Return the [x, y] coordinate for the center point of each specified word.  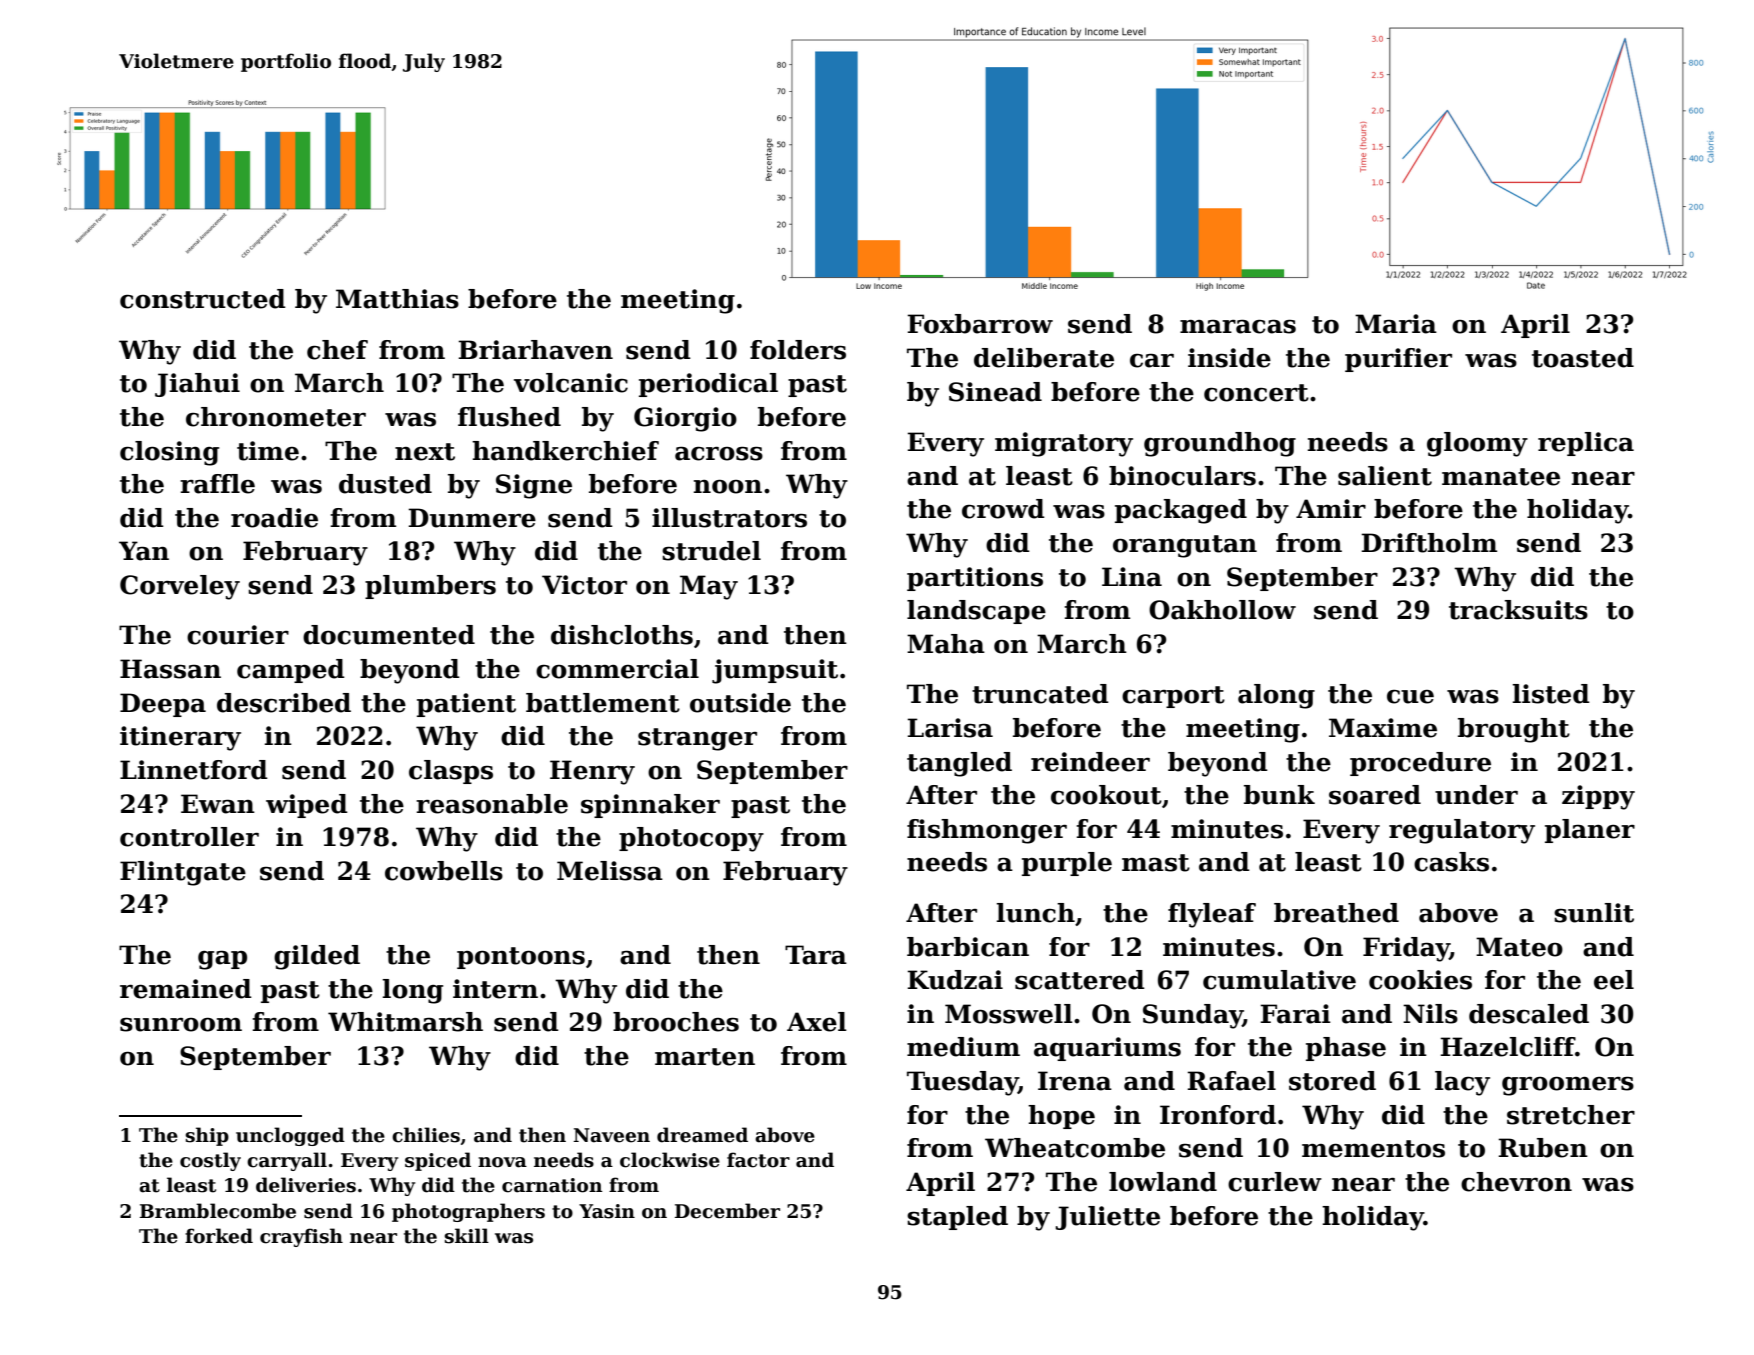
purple [1067, 864]
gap [222, 960]
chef [337, 350]
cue [1410, 697]
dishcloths [622, 635]
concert [1256, 393]
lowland [1163, 1182]
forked [219, 1236]
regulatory [1462, 831]
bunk [1279, 795]
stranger [697, 739]
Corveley [180, 587]
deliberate [1044, 358]
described [284, 703]
